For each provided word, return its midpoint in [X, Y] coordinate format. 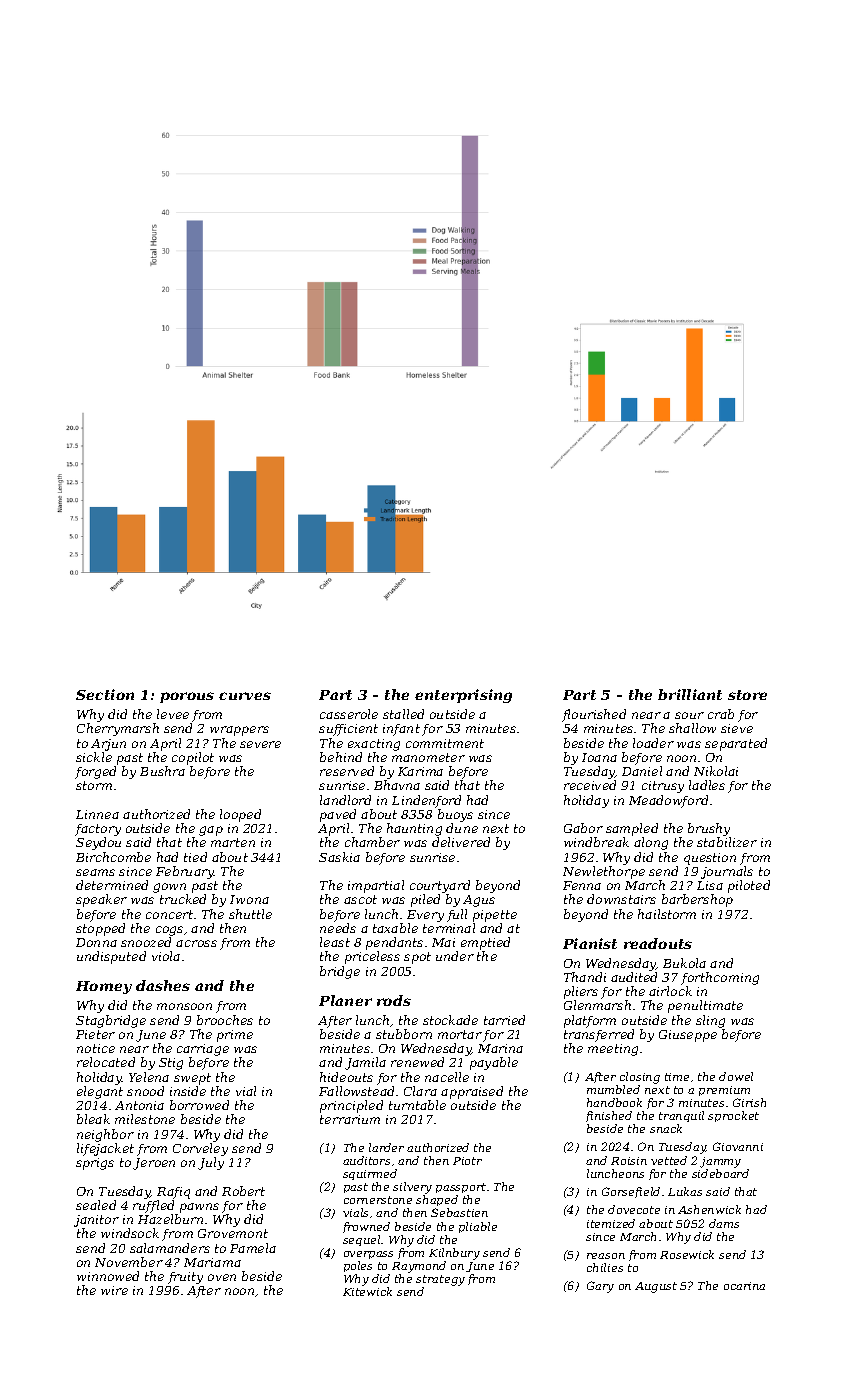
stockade [450, 1020]
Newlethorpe [604, 872]
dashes [163, 985]
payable [494, 1063]
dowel [736, 1076]
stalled [403, 714]
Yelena [149, 1077]
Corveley [200, 1149]
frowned [366, 1227]
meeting [613, 1050]
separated [736, 744]
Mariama [212, 1262]
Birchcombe [113, 857]
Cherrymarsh [118, 729]
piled [425, 900]
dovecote [634, 1209]
